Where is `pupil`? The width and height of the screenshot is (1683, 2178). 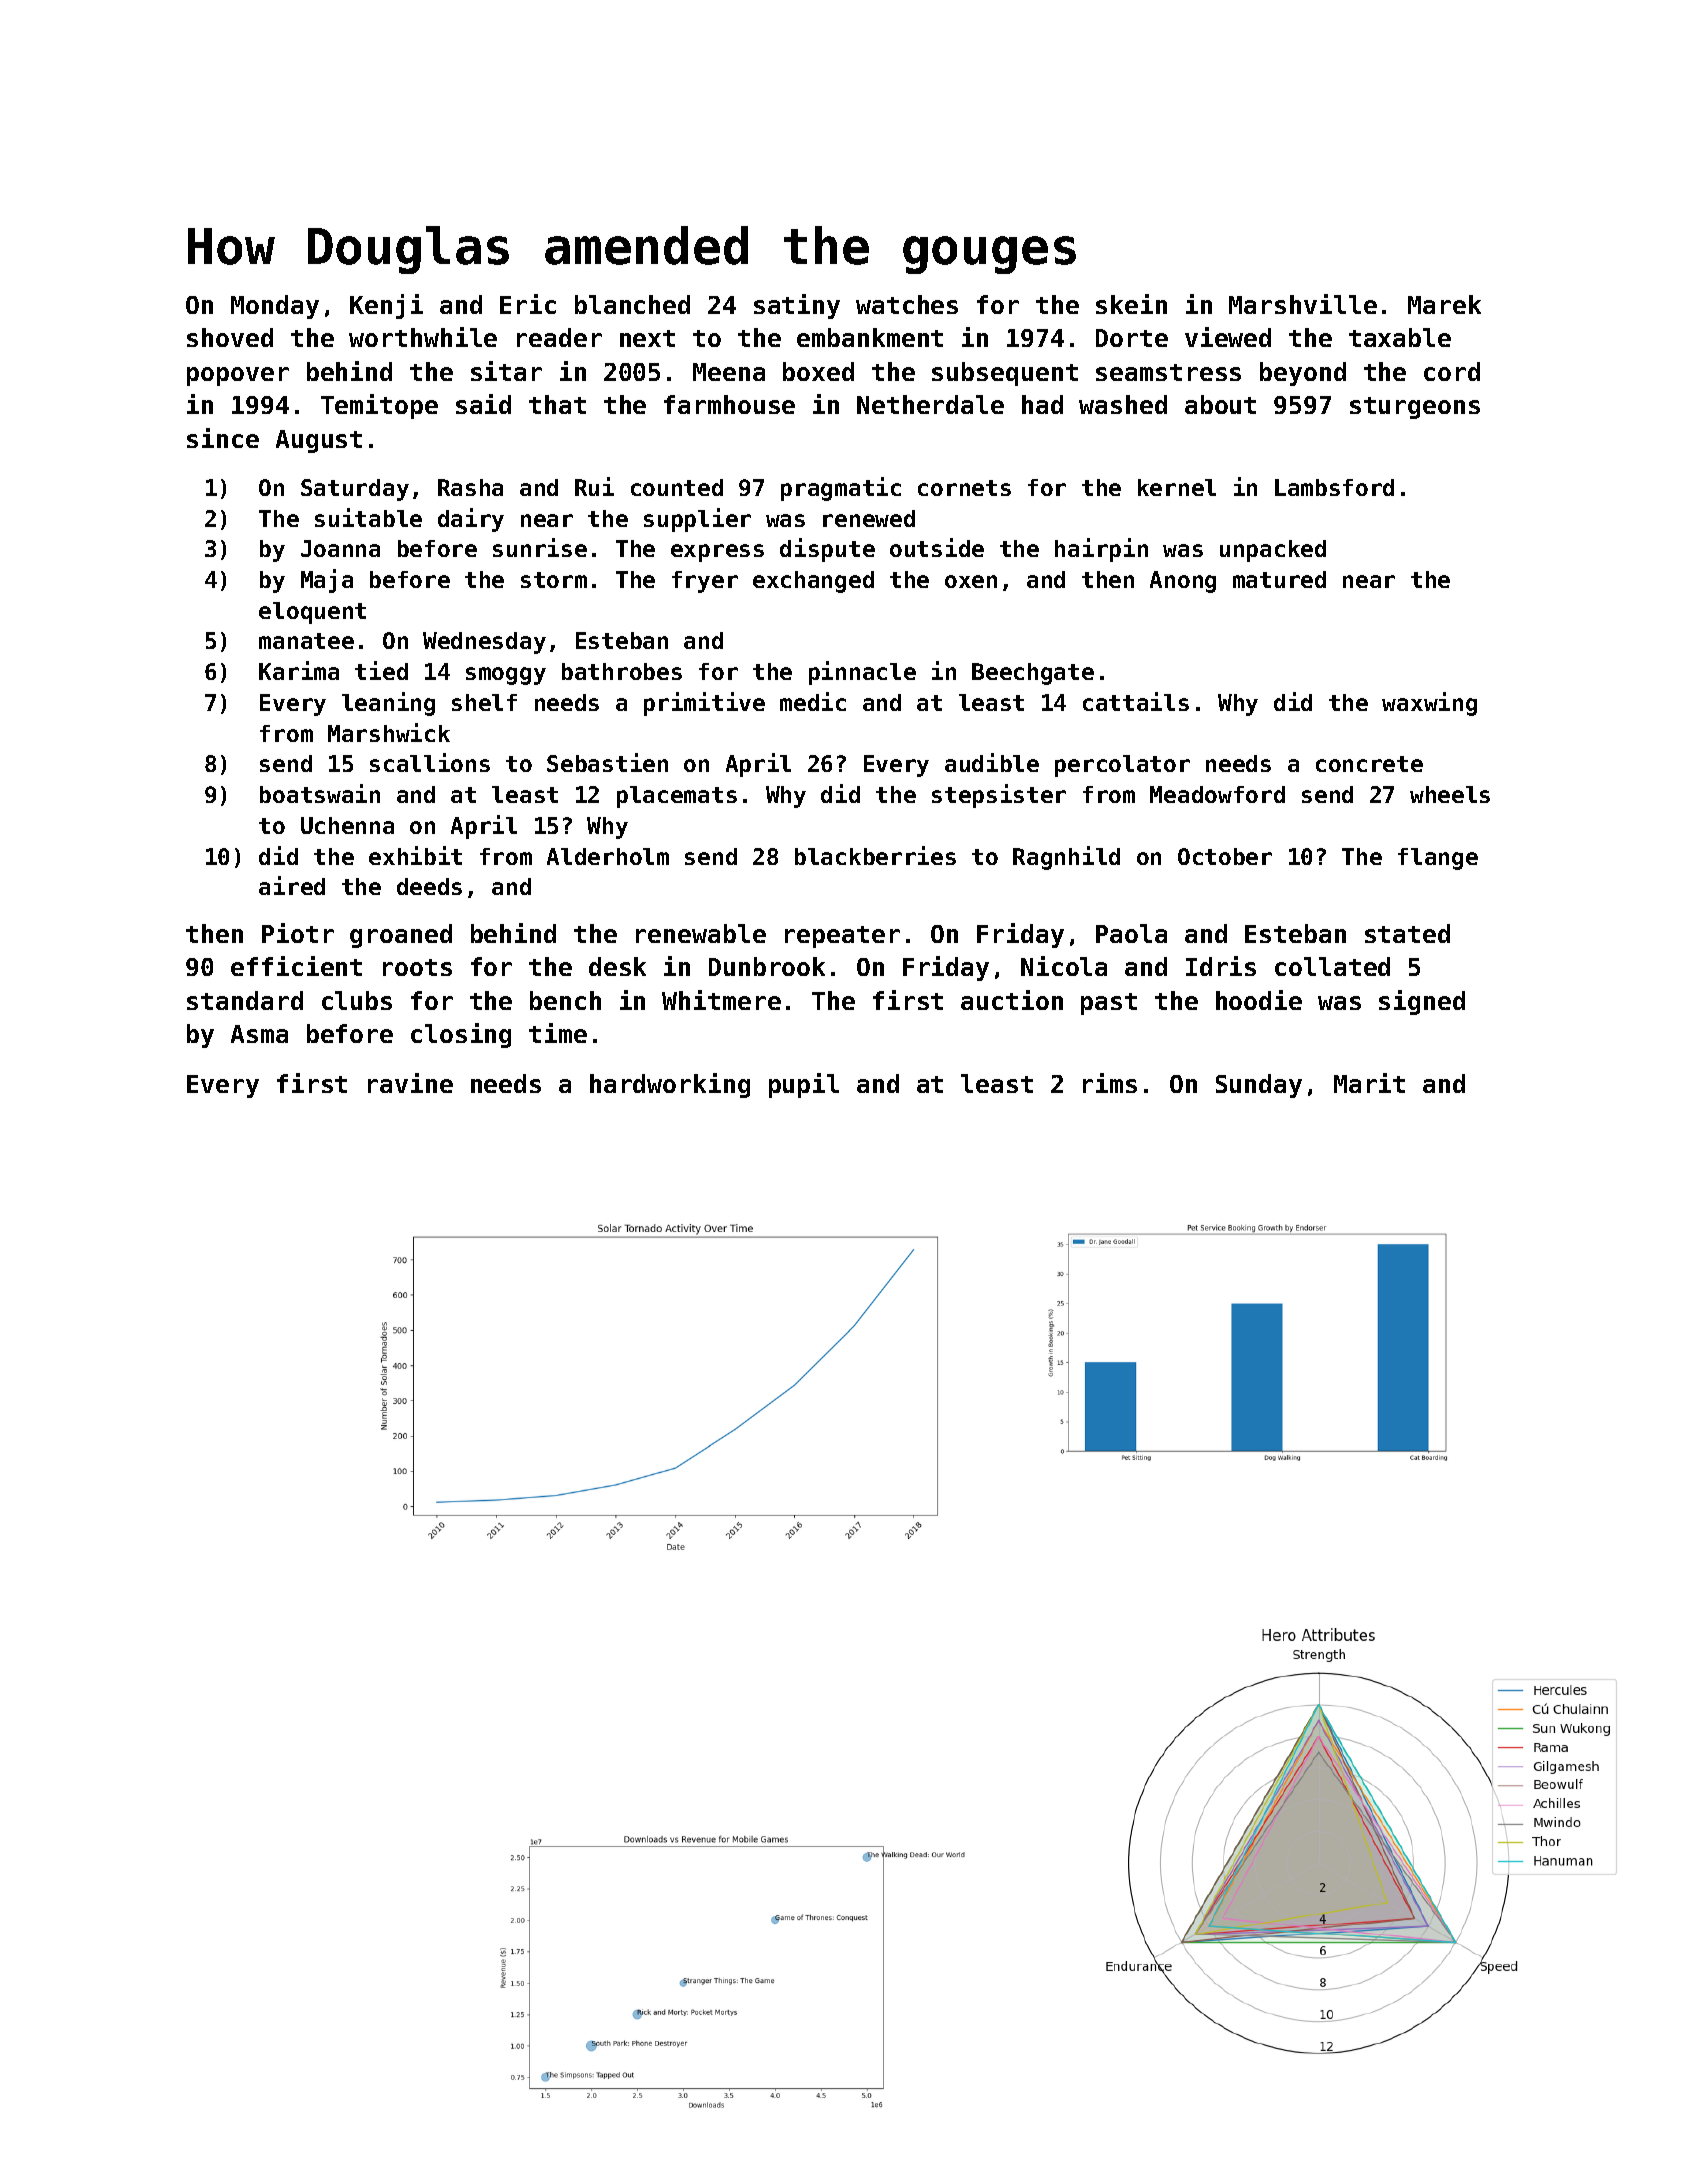
pupil is located at coordinates (804, 1085).
